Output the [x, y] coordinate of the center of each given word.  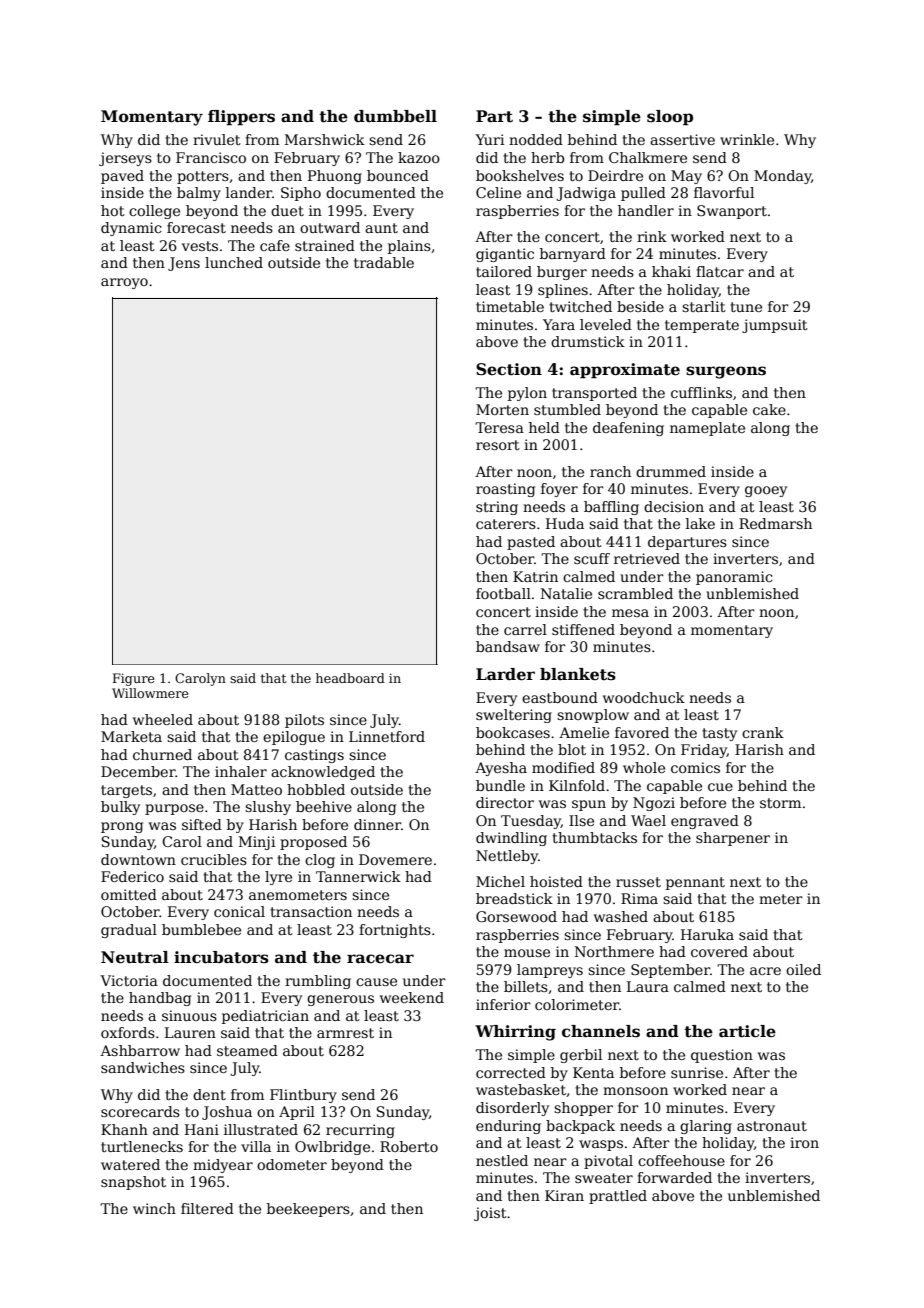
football [503, 593]
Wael [648, 820]
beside [640, 306]
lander [249, 192]
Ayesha [501, 769]
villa [256, 1146]
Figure [133, 679]
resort [498, 445]
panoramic [734, 578]
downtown [138, 859]
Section [509, 369]
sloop [670, 118]
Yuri [489, 139]
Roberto [409, 1146]
